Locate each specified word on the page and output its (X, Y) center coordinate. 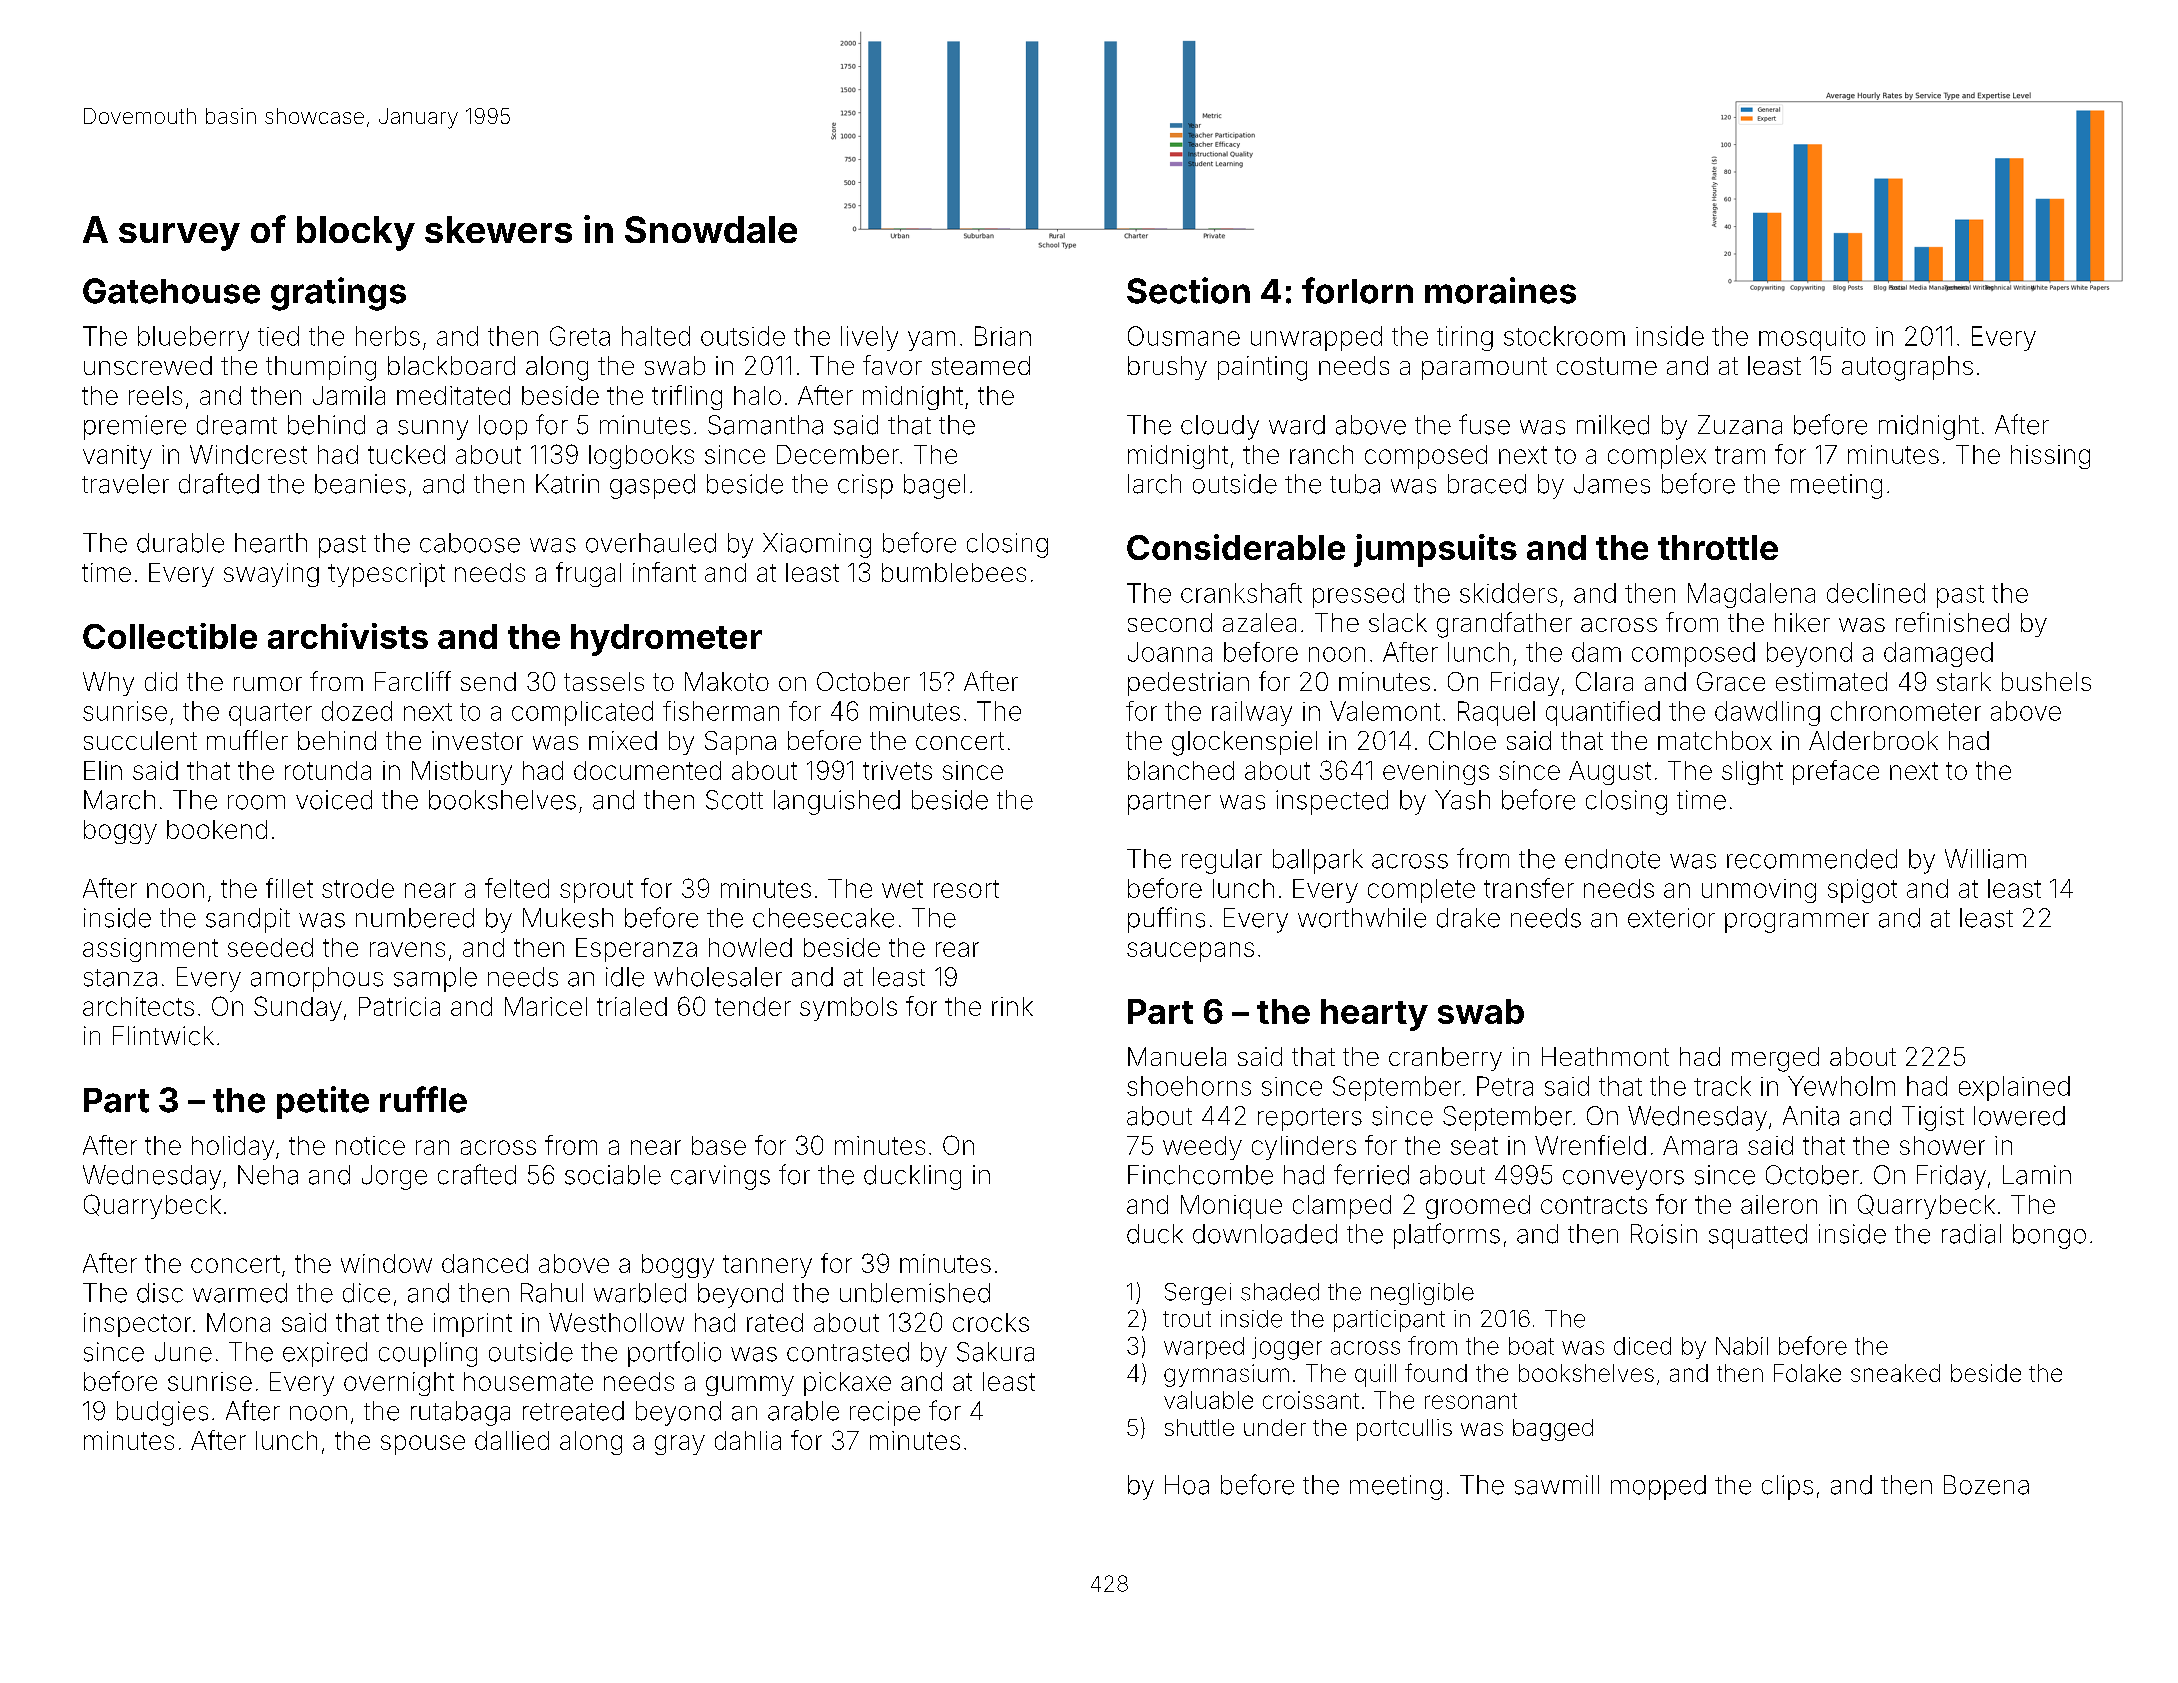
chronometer (1906, 711)
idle (625, 977)
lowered (2019, 1116)
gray (680, 1445)
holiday (233, 1148)
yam (931, 341)
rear (957, 949)
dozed (357, 711)
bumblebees (954, 572)
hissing (2050, 457)
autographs (1907, 368)
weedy (1202, 1148)
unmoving (1759, 891)
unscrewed (148, 365)
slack (1398, 622)
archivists (348, 636)
